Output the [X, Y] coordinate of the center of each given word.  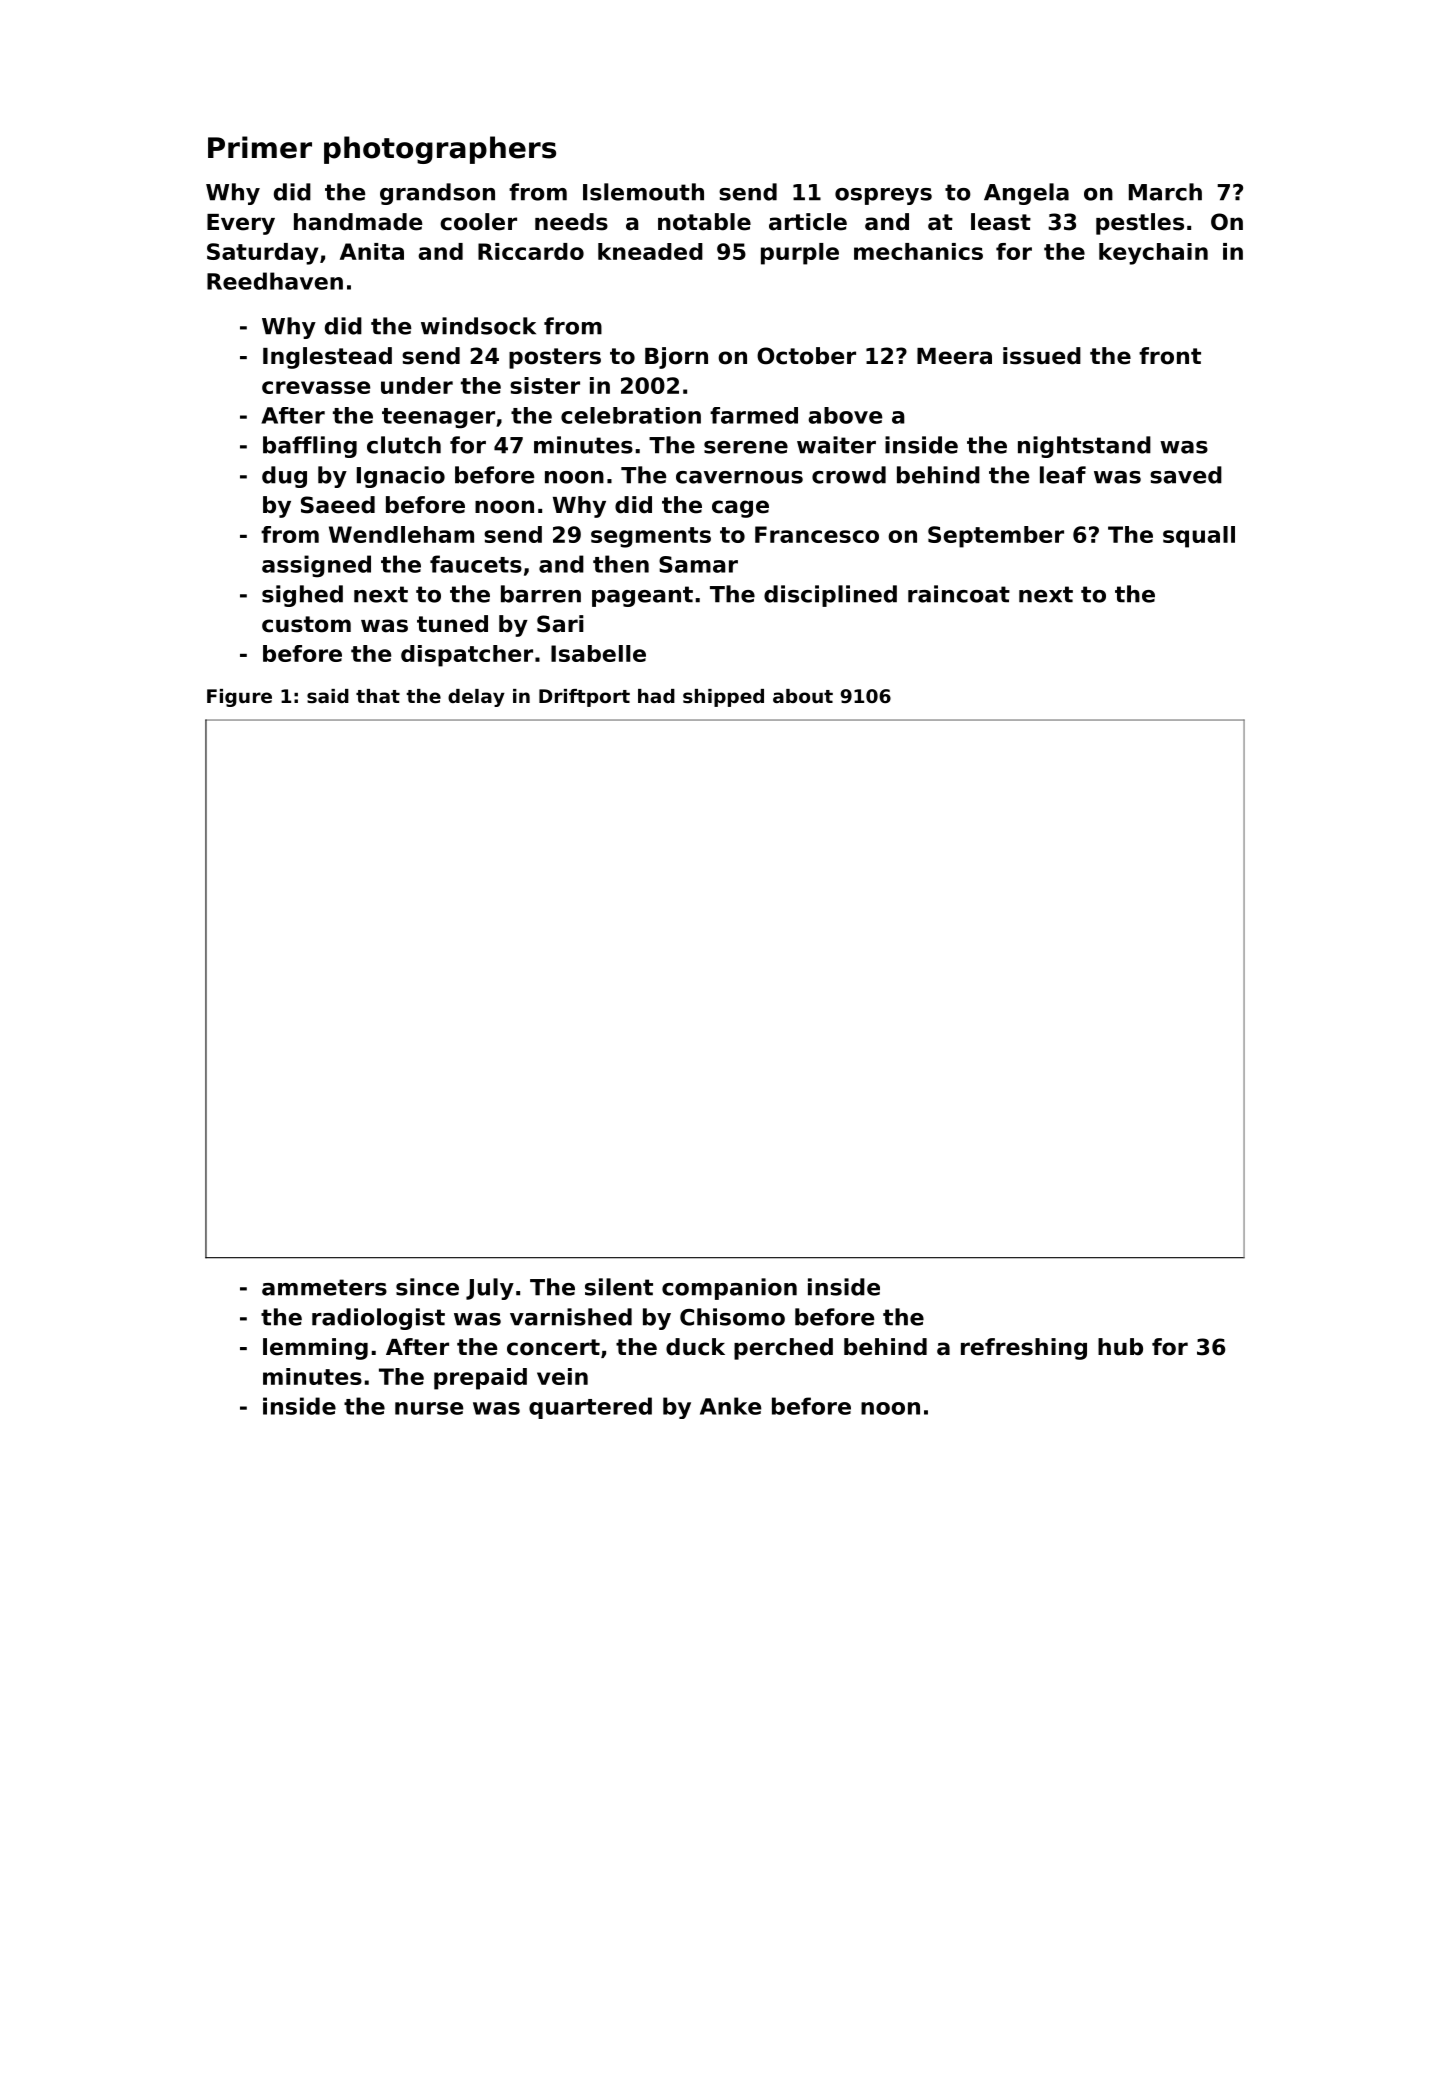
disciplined [830, 596]
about [803, 696]
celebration [631, 415]
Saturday [262, 254]
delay [476, 698]
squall [1199, 537]
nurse [429, 1408]
